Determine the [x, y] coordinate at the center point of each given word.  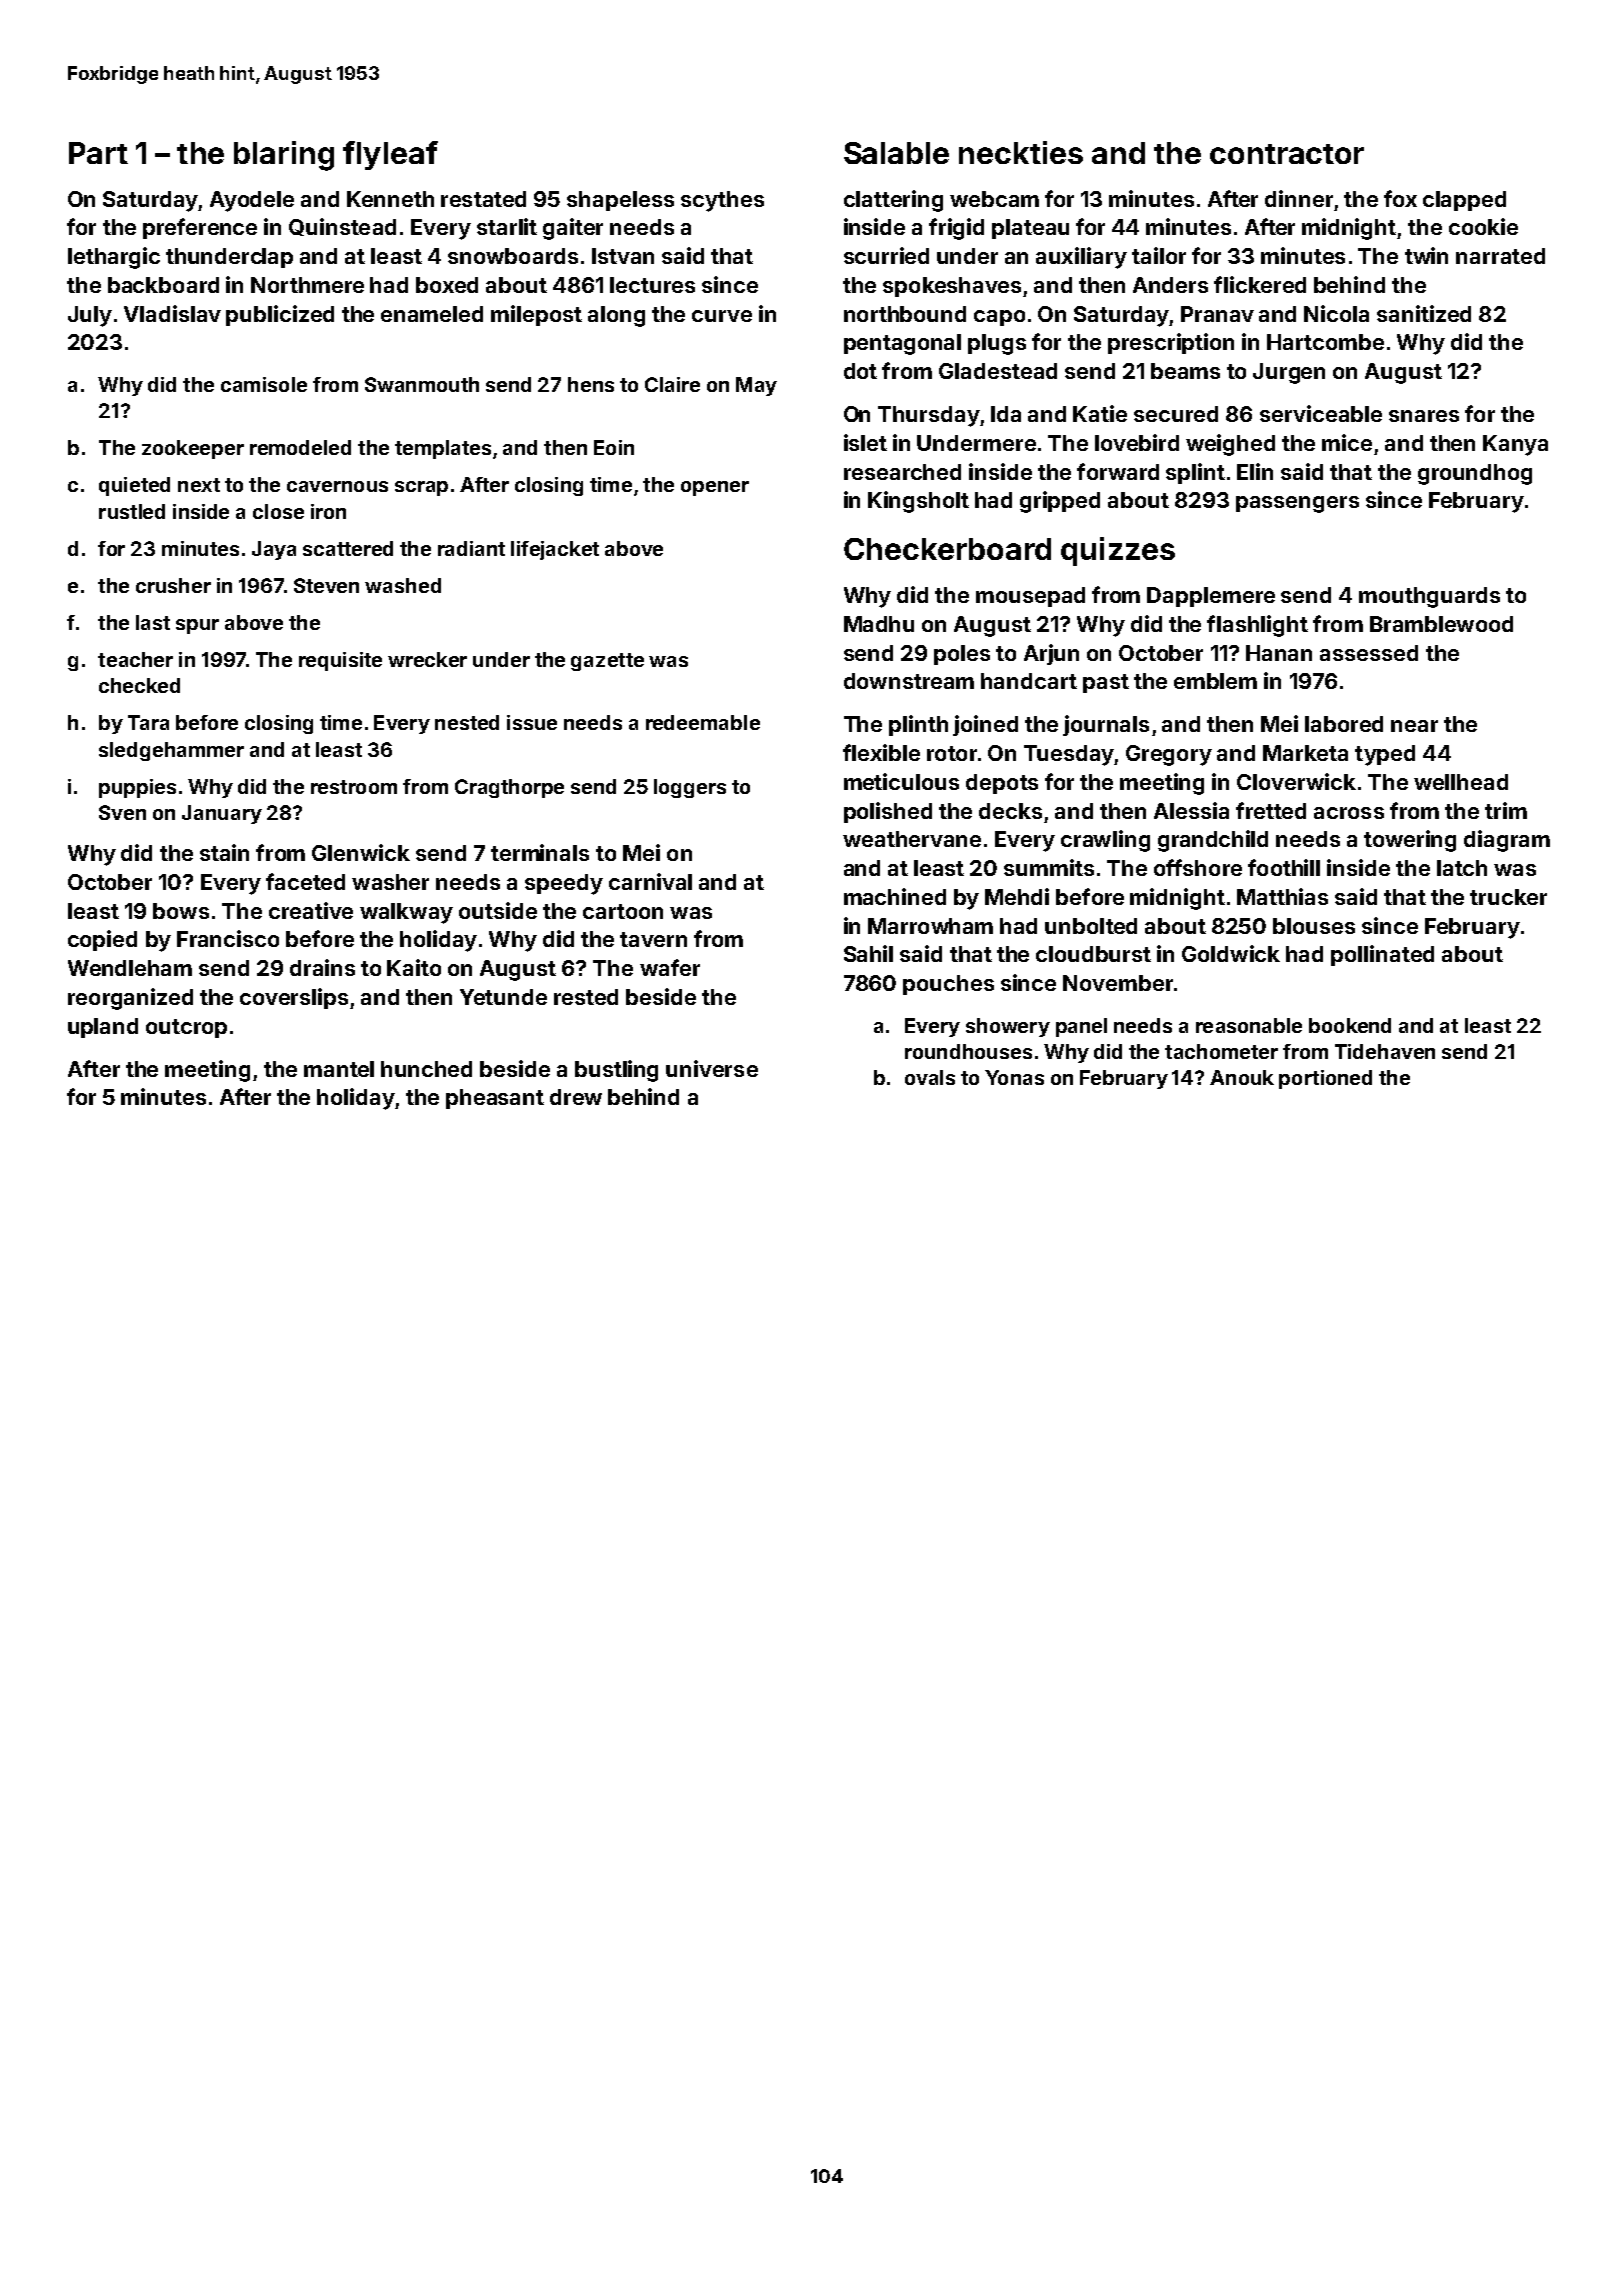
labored [1344, 724]
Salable [896, 153]
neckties [1021, 152]
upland [103, 1028]
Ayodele [252, 201]
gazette [607, 662]
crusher [173, 585]
